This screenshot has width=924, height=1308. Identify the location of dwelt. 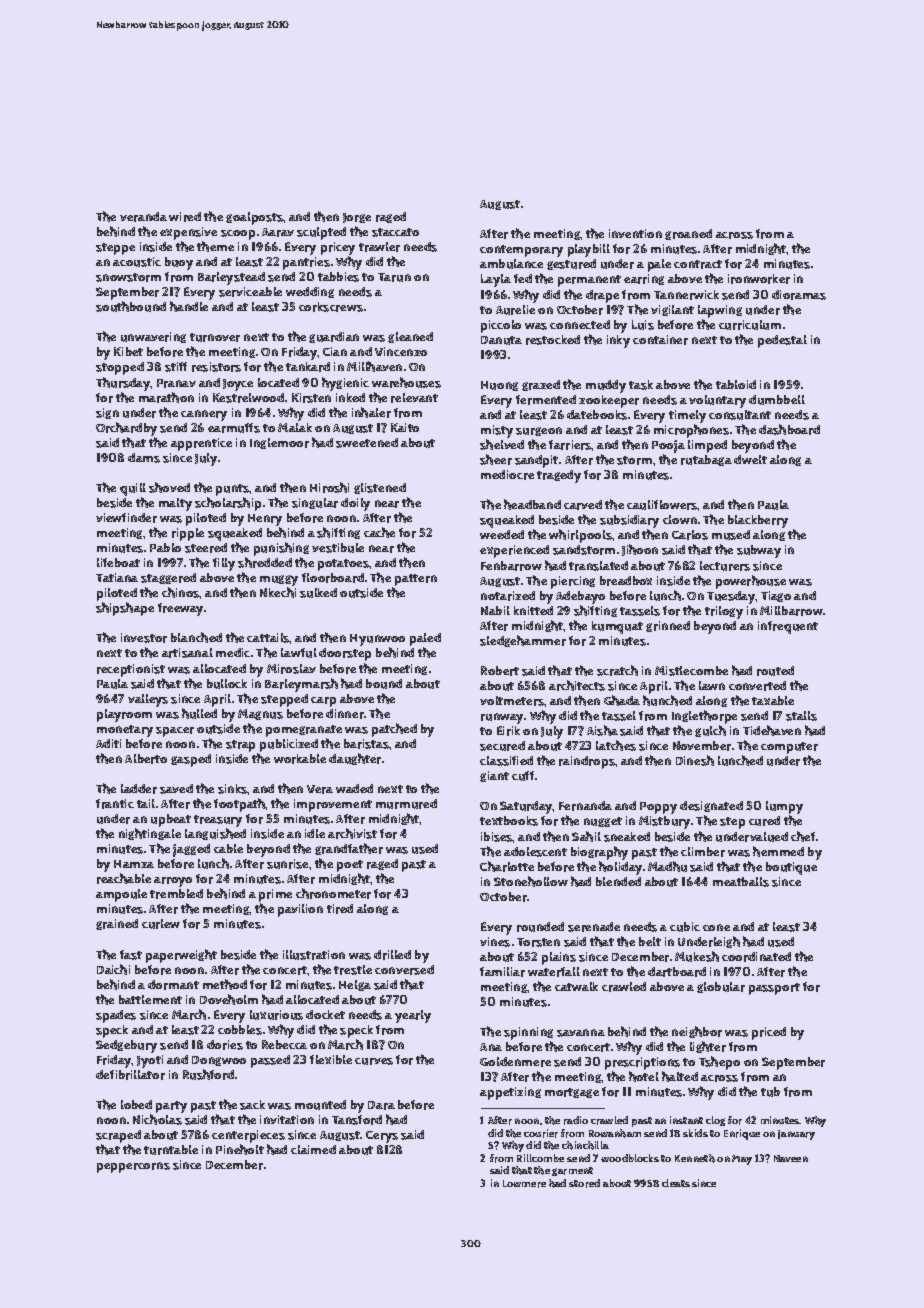
(750, 459).
